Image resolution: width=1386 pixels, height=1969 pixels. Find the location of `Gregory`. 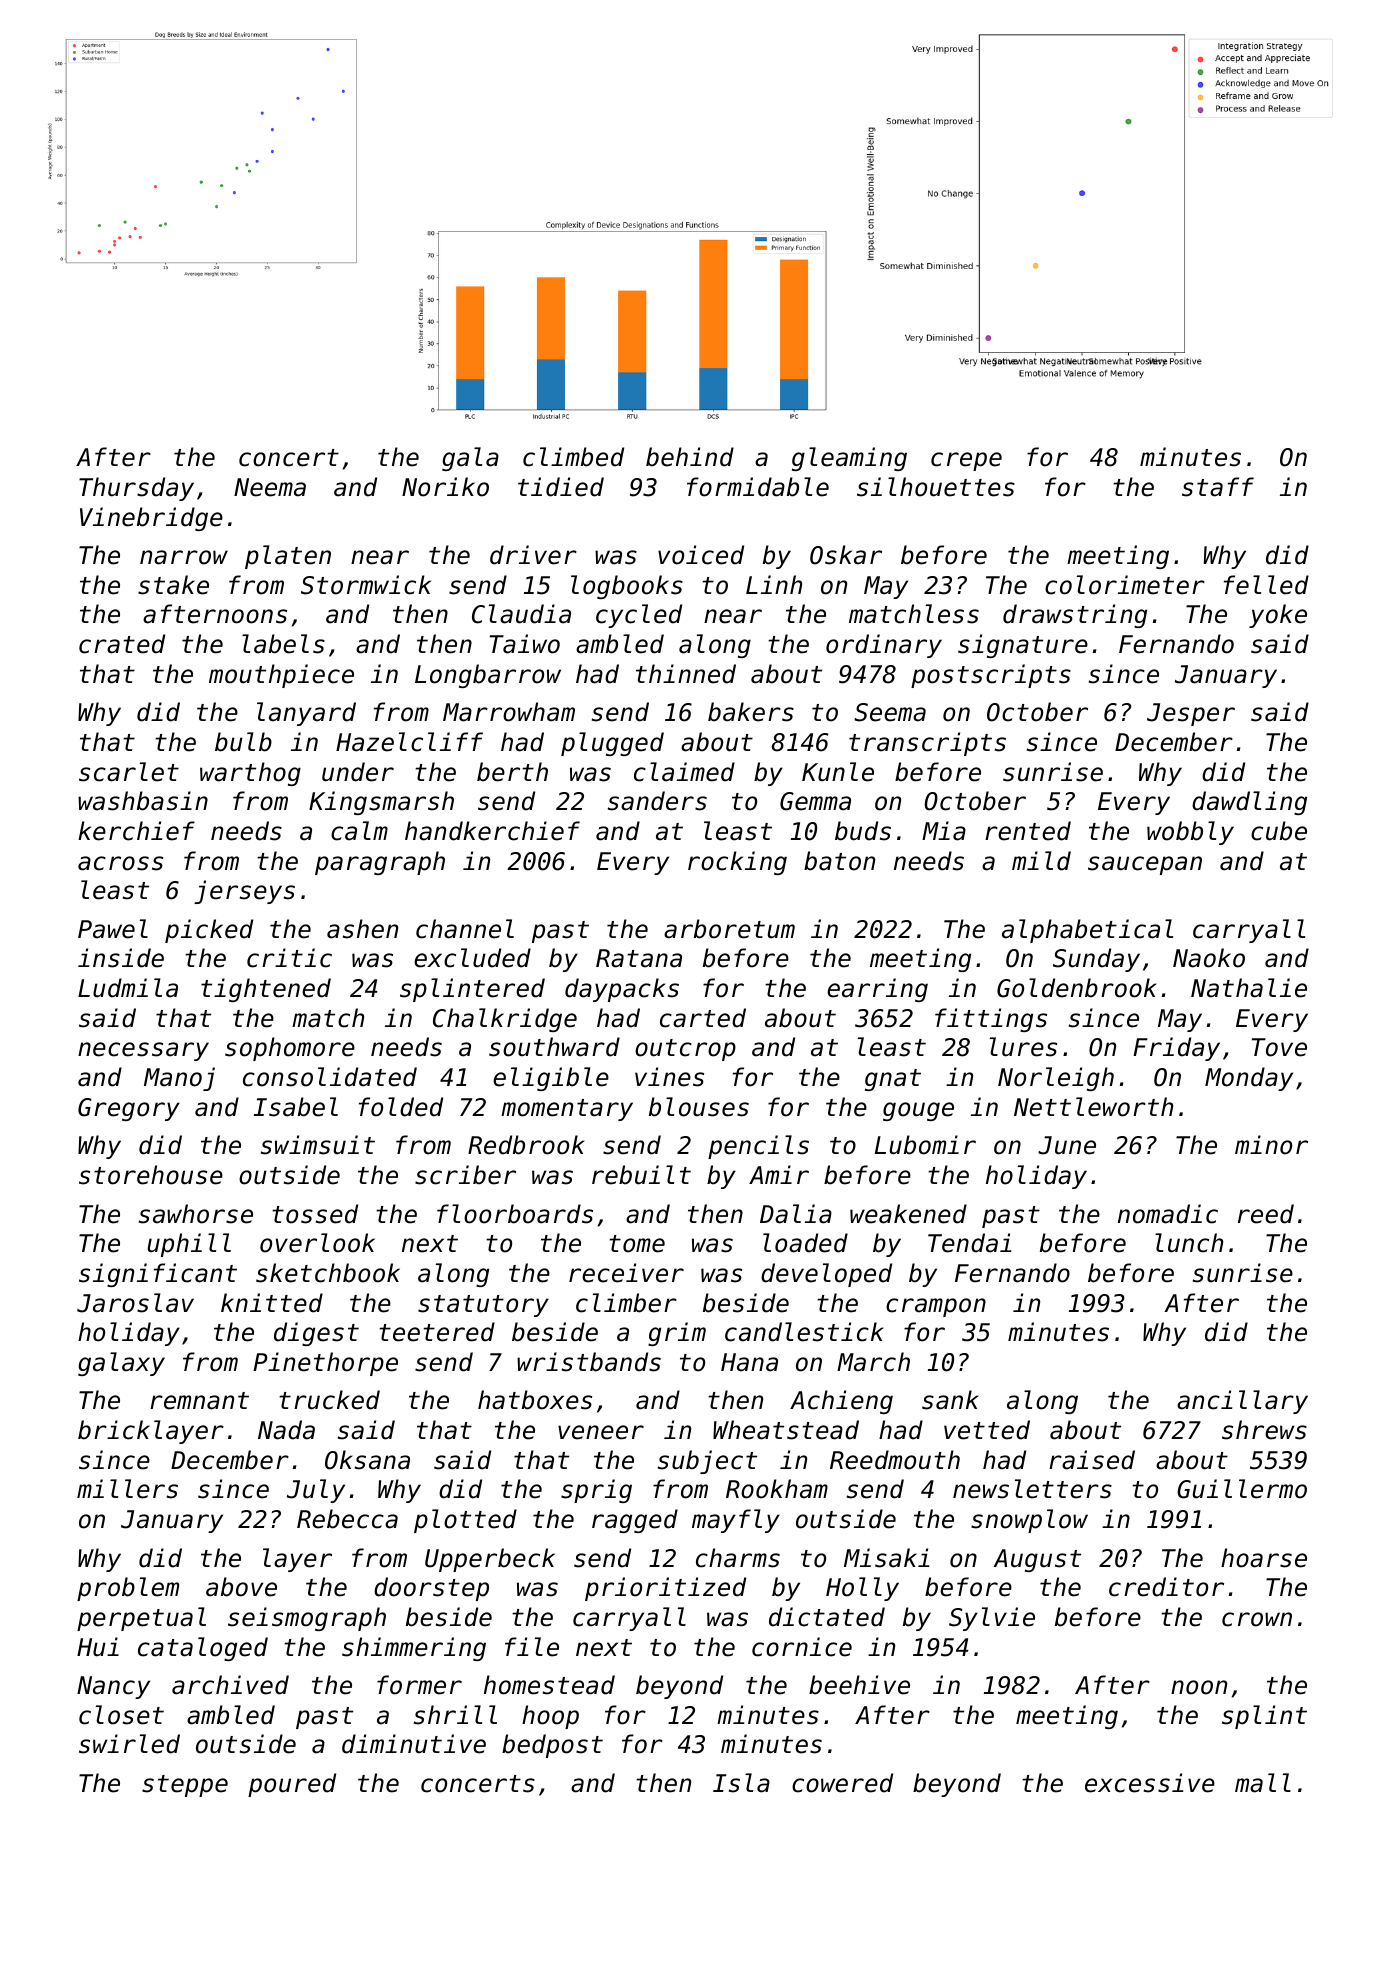

Gregory is located at coordinates (129, 1109).
